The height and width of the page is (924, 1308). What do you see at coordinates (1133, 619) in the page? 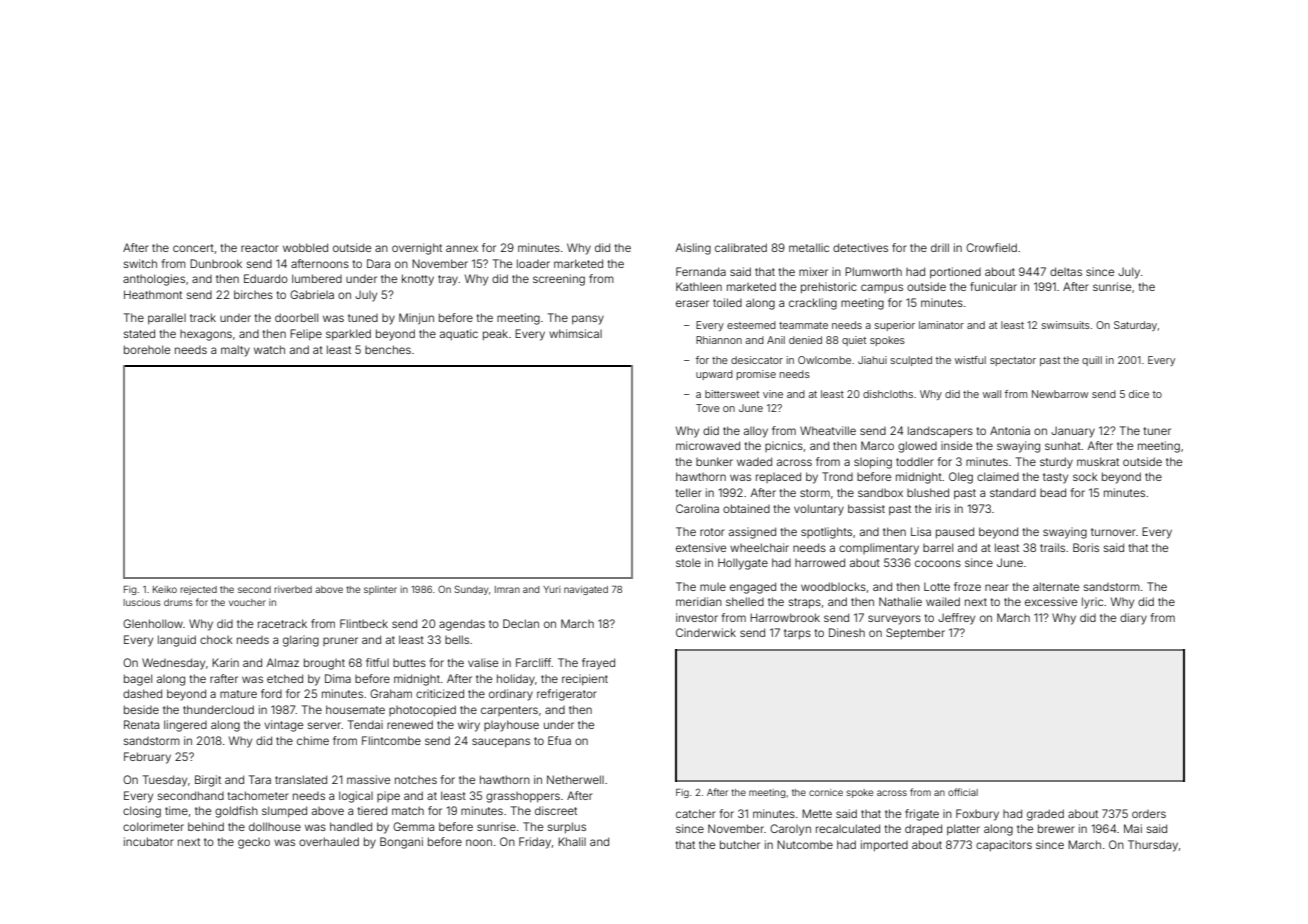
I see `diary` at bounding box center [1133, 619].
